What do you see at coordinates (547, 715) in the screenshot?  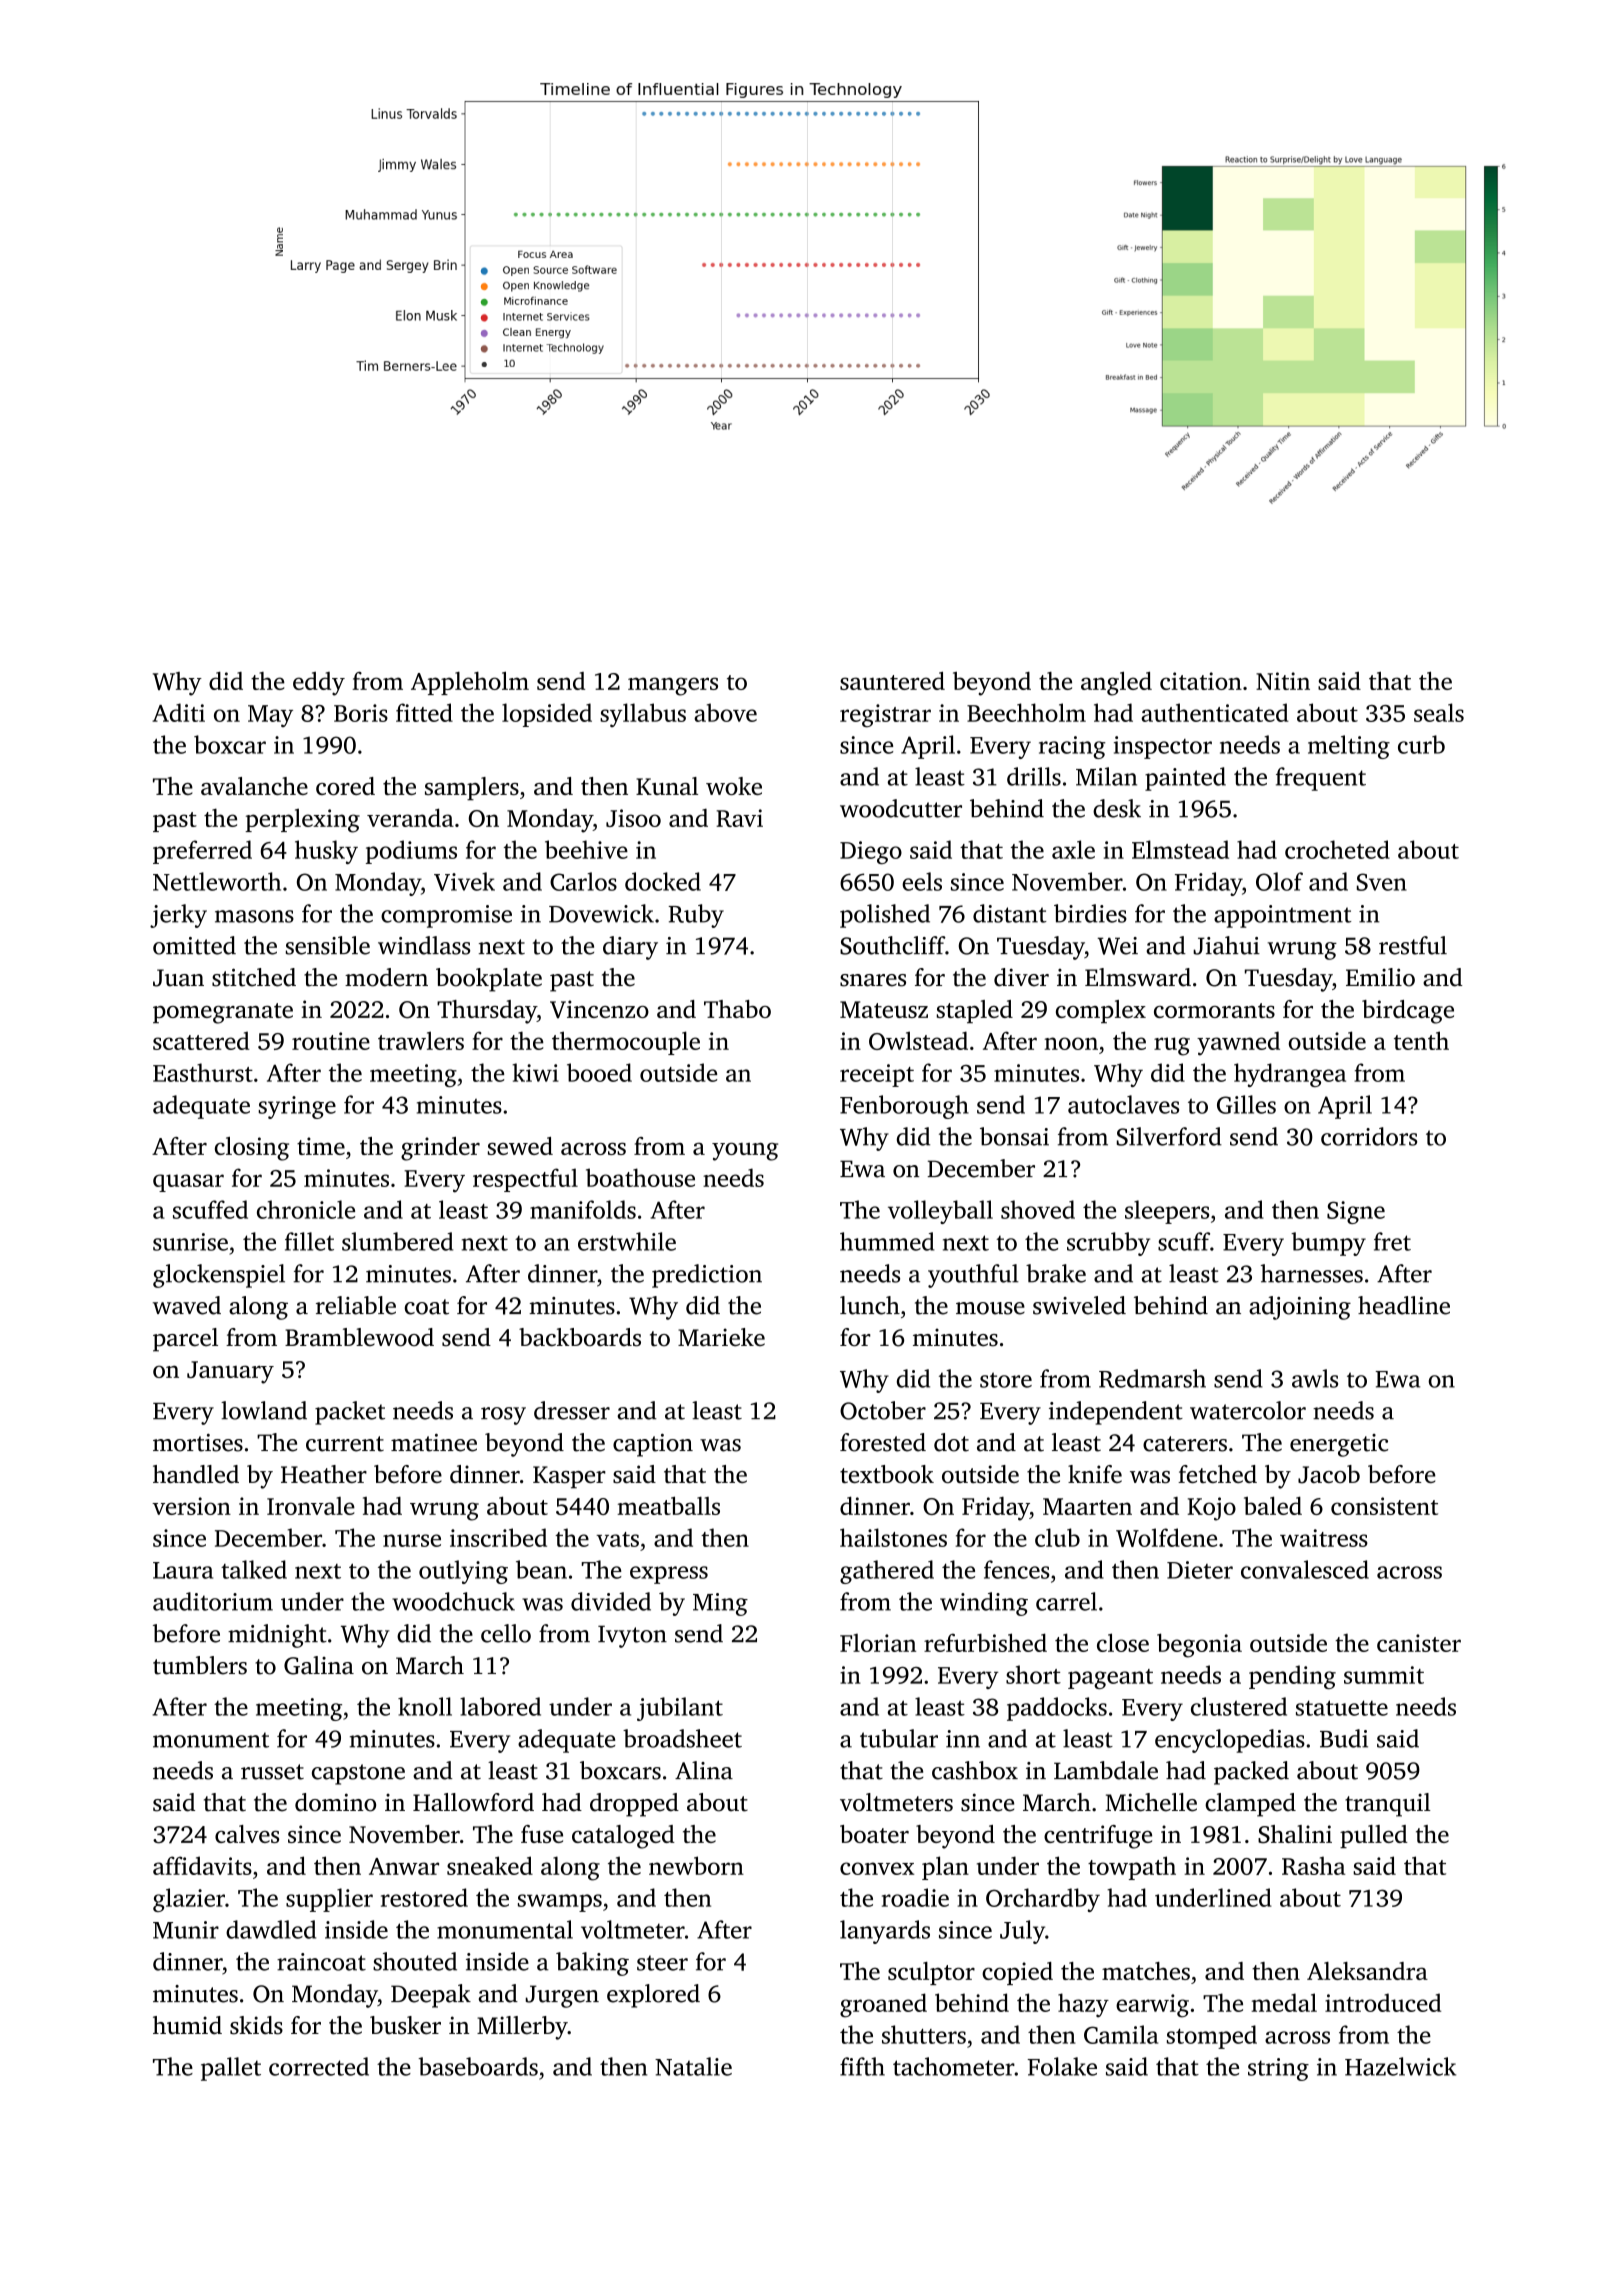 I see `lopsided` at bounding box center [547, 715].
